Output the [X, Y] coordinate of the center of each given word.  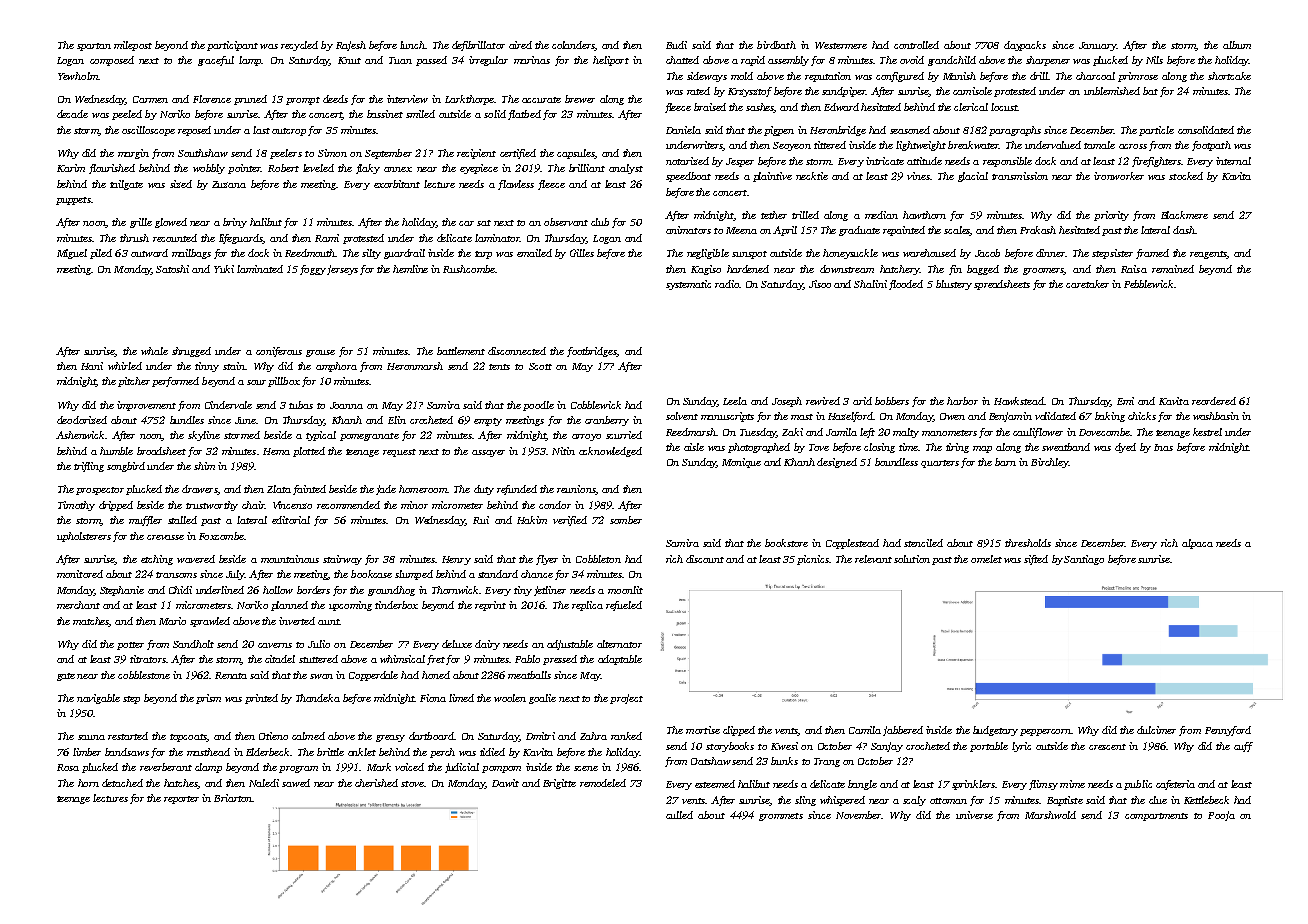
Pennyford [1228, 731]
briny [235, 223]
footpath [1211, 146]
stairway [342, 560]
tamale [1099, 145]
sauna [91, 737]
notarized [687, 161]
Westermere [841, 45]
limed [461, 698]
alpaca [1197, 544]
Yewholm [78, 76]
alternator [619, 644]
